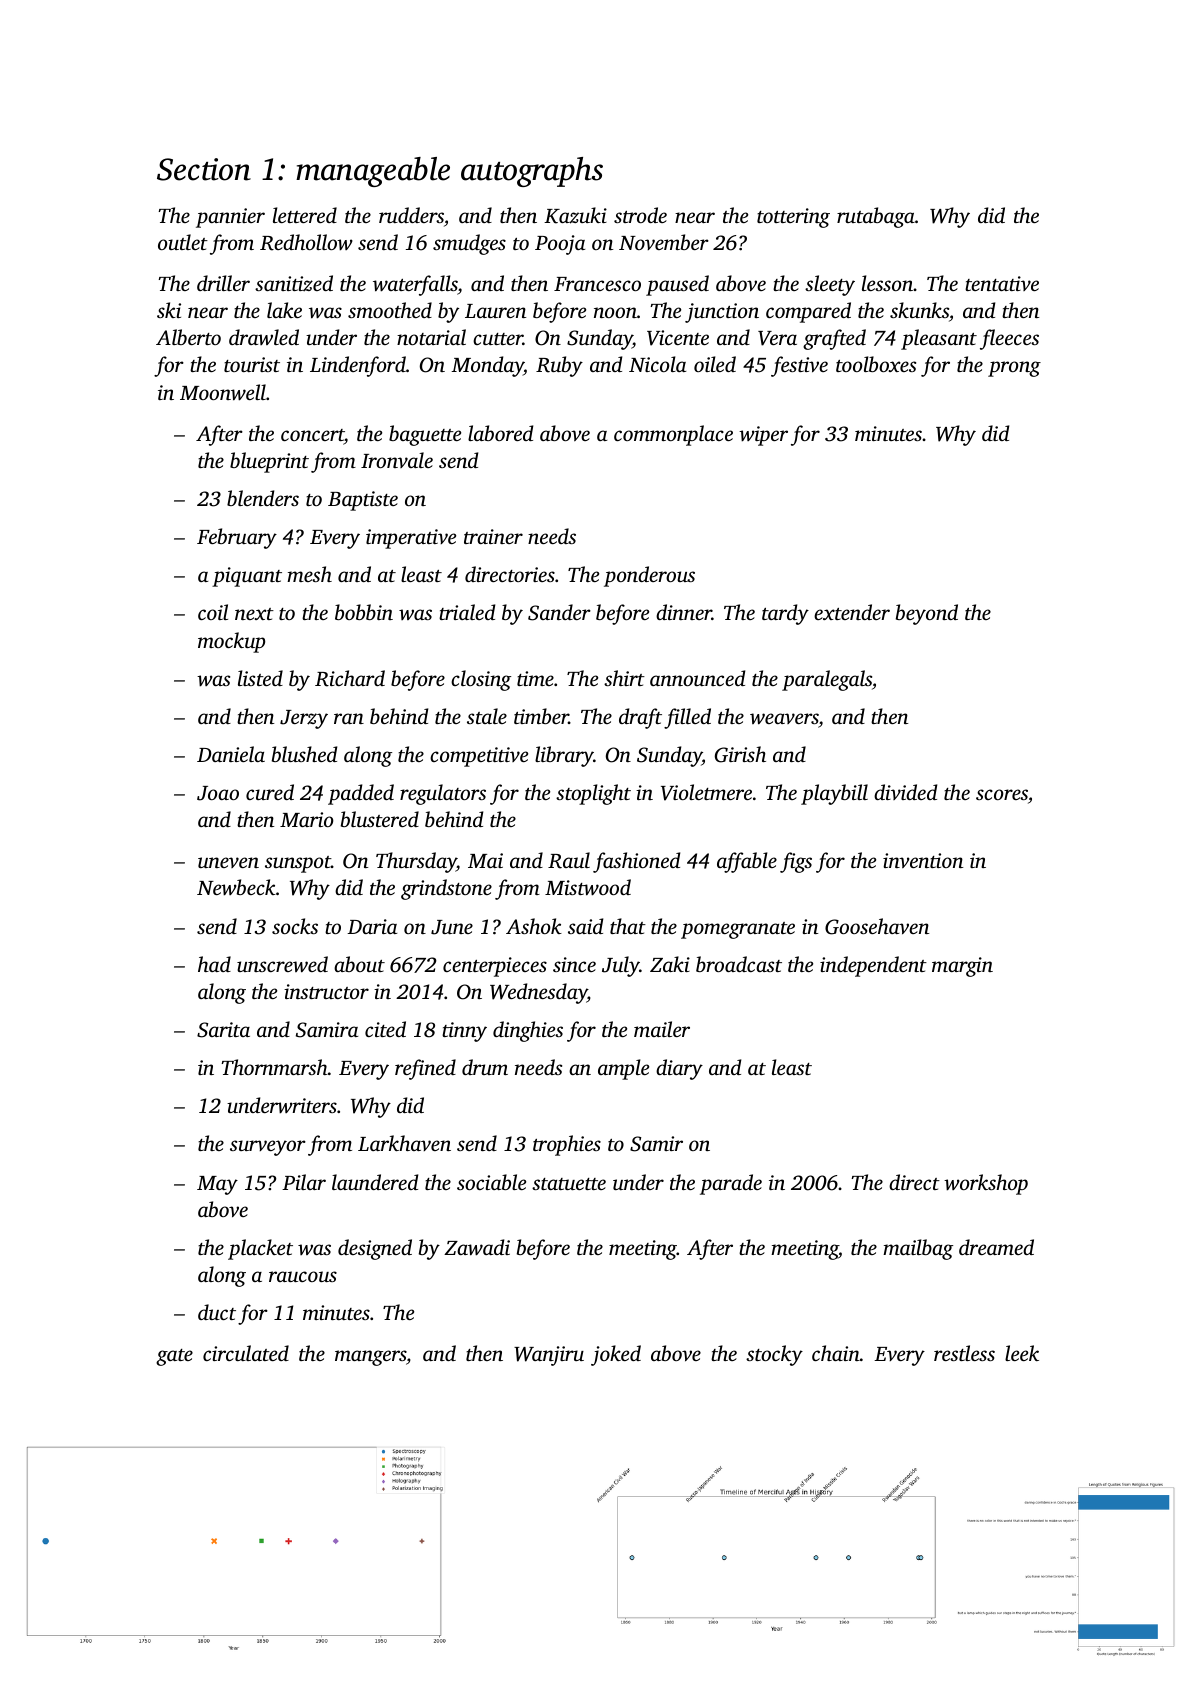 The height and width of the page is (1693, 1197). What do you see at coordinates (169, 310) in the page?
I see `ski` at bounding box center [169, 310].
